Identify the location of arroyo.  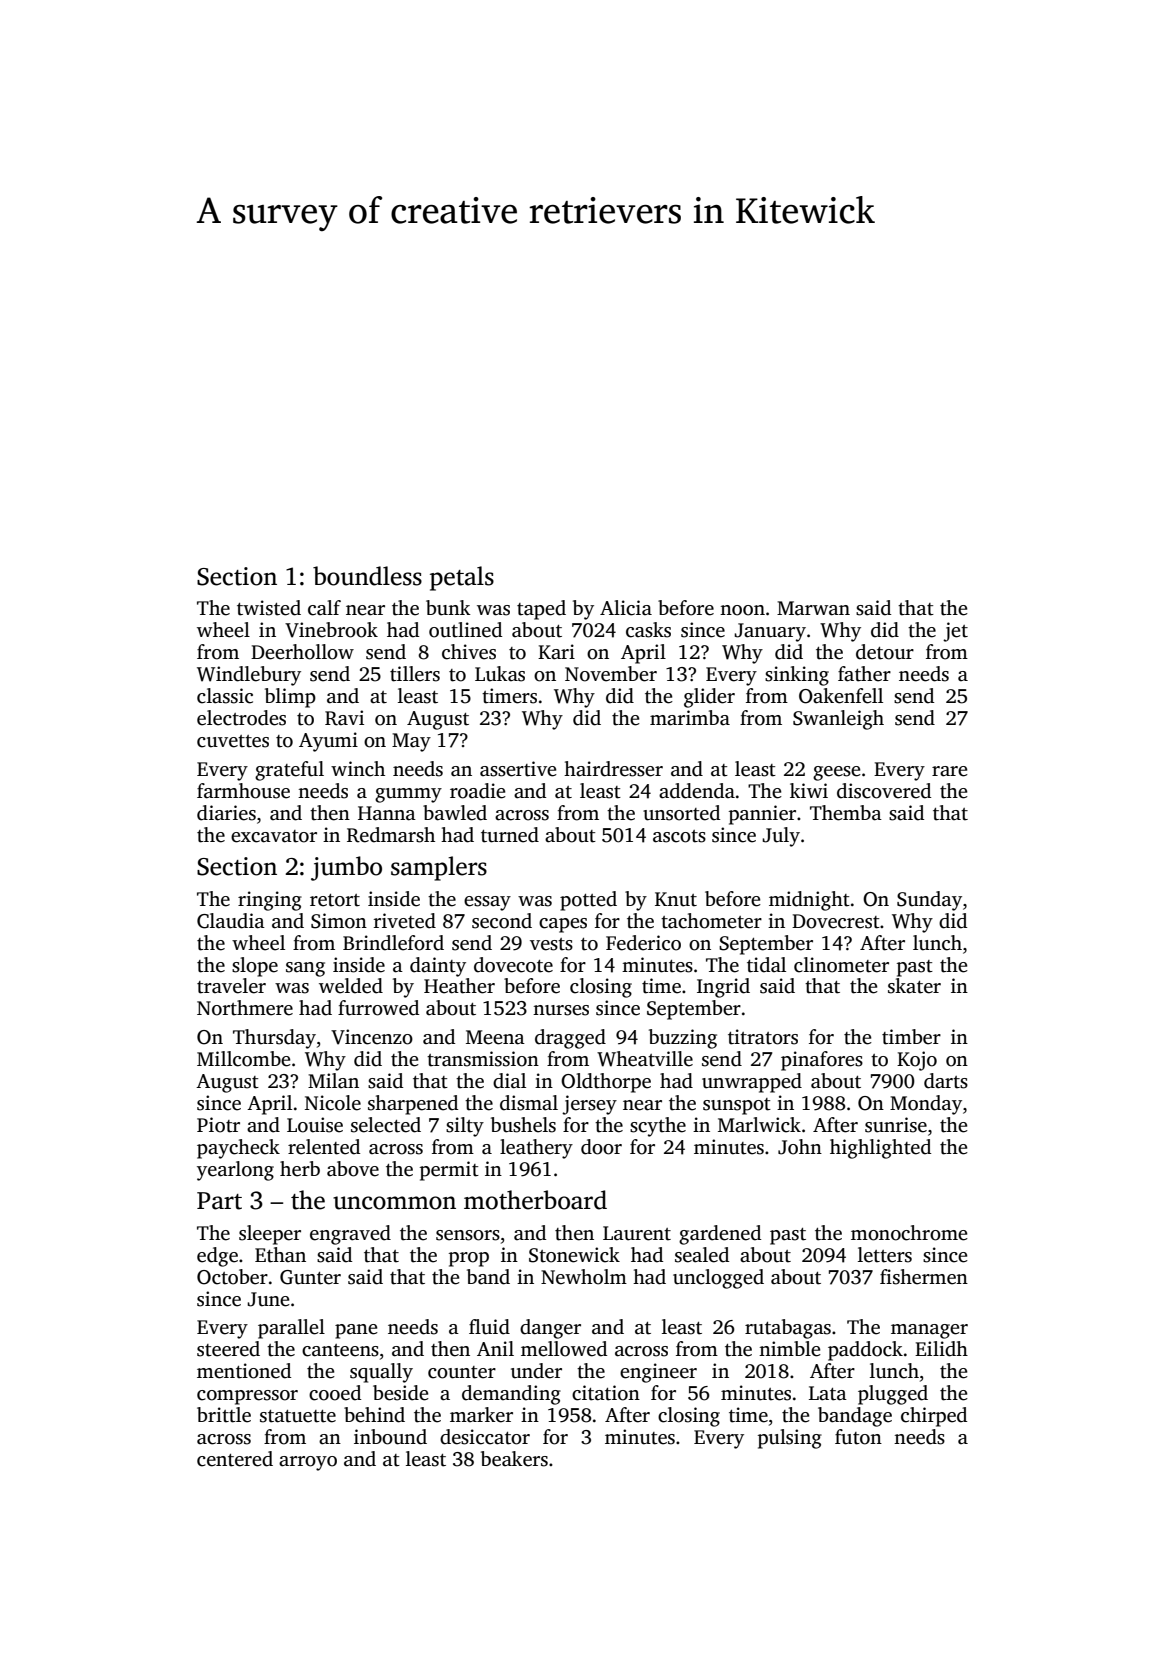
(308, 1463).
